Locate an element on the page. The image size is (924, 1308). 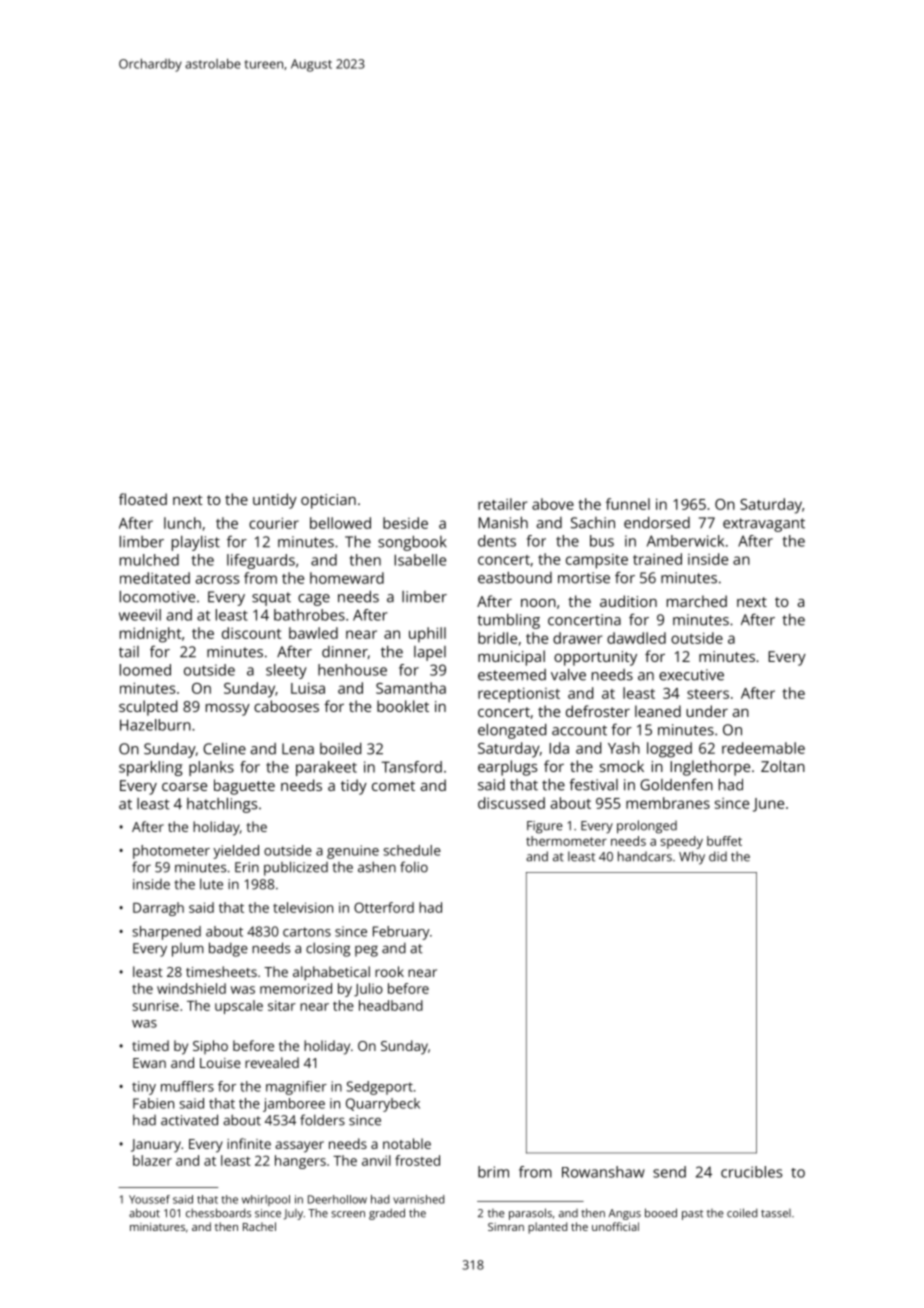
eastbound is located at coordinates (515, 577).
